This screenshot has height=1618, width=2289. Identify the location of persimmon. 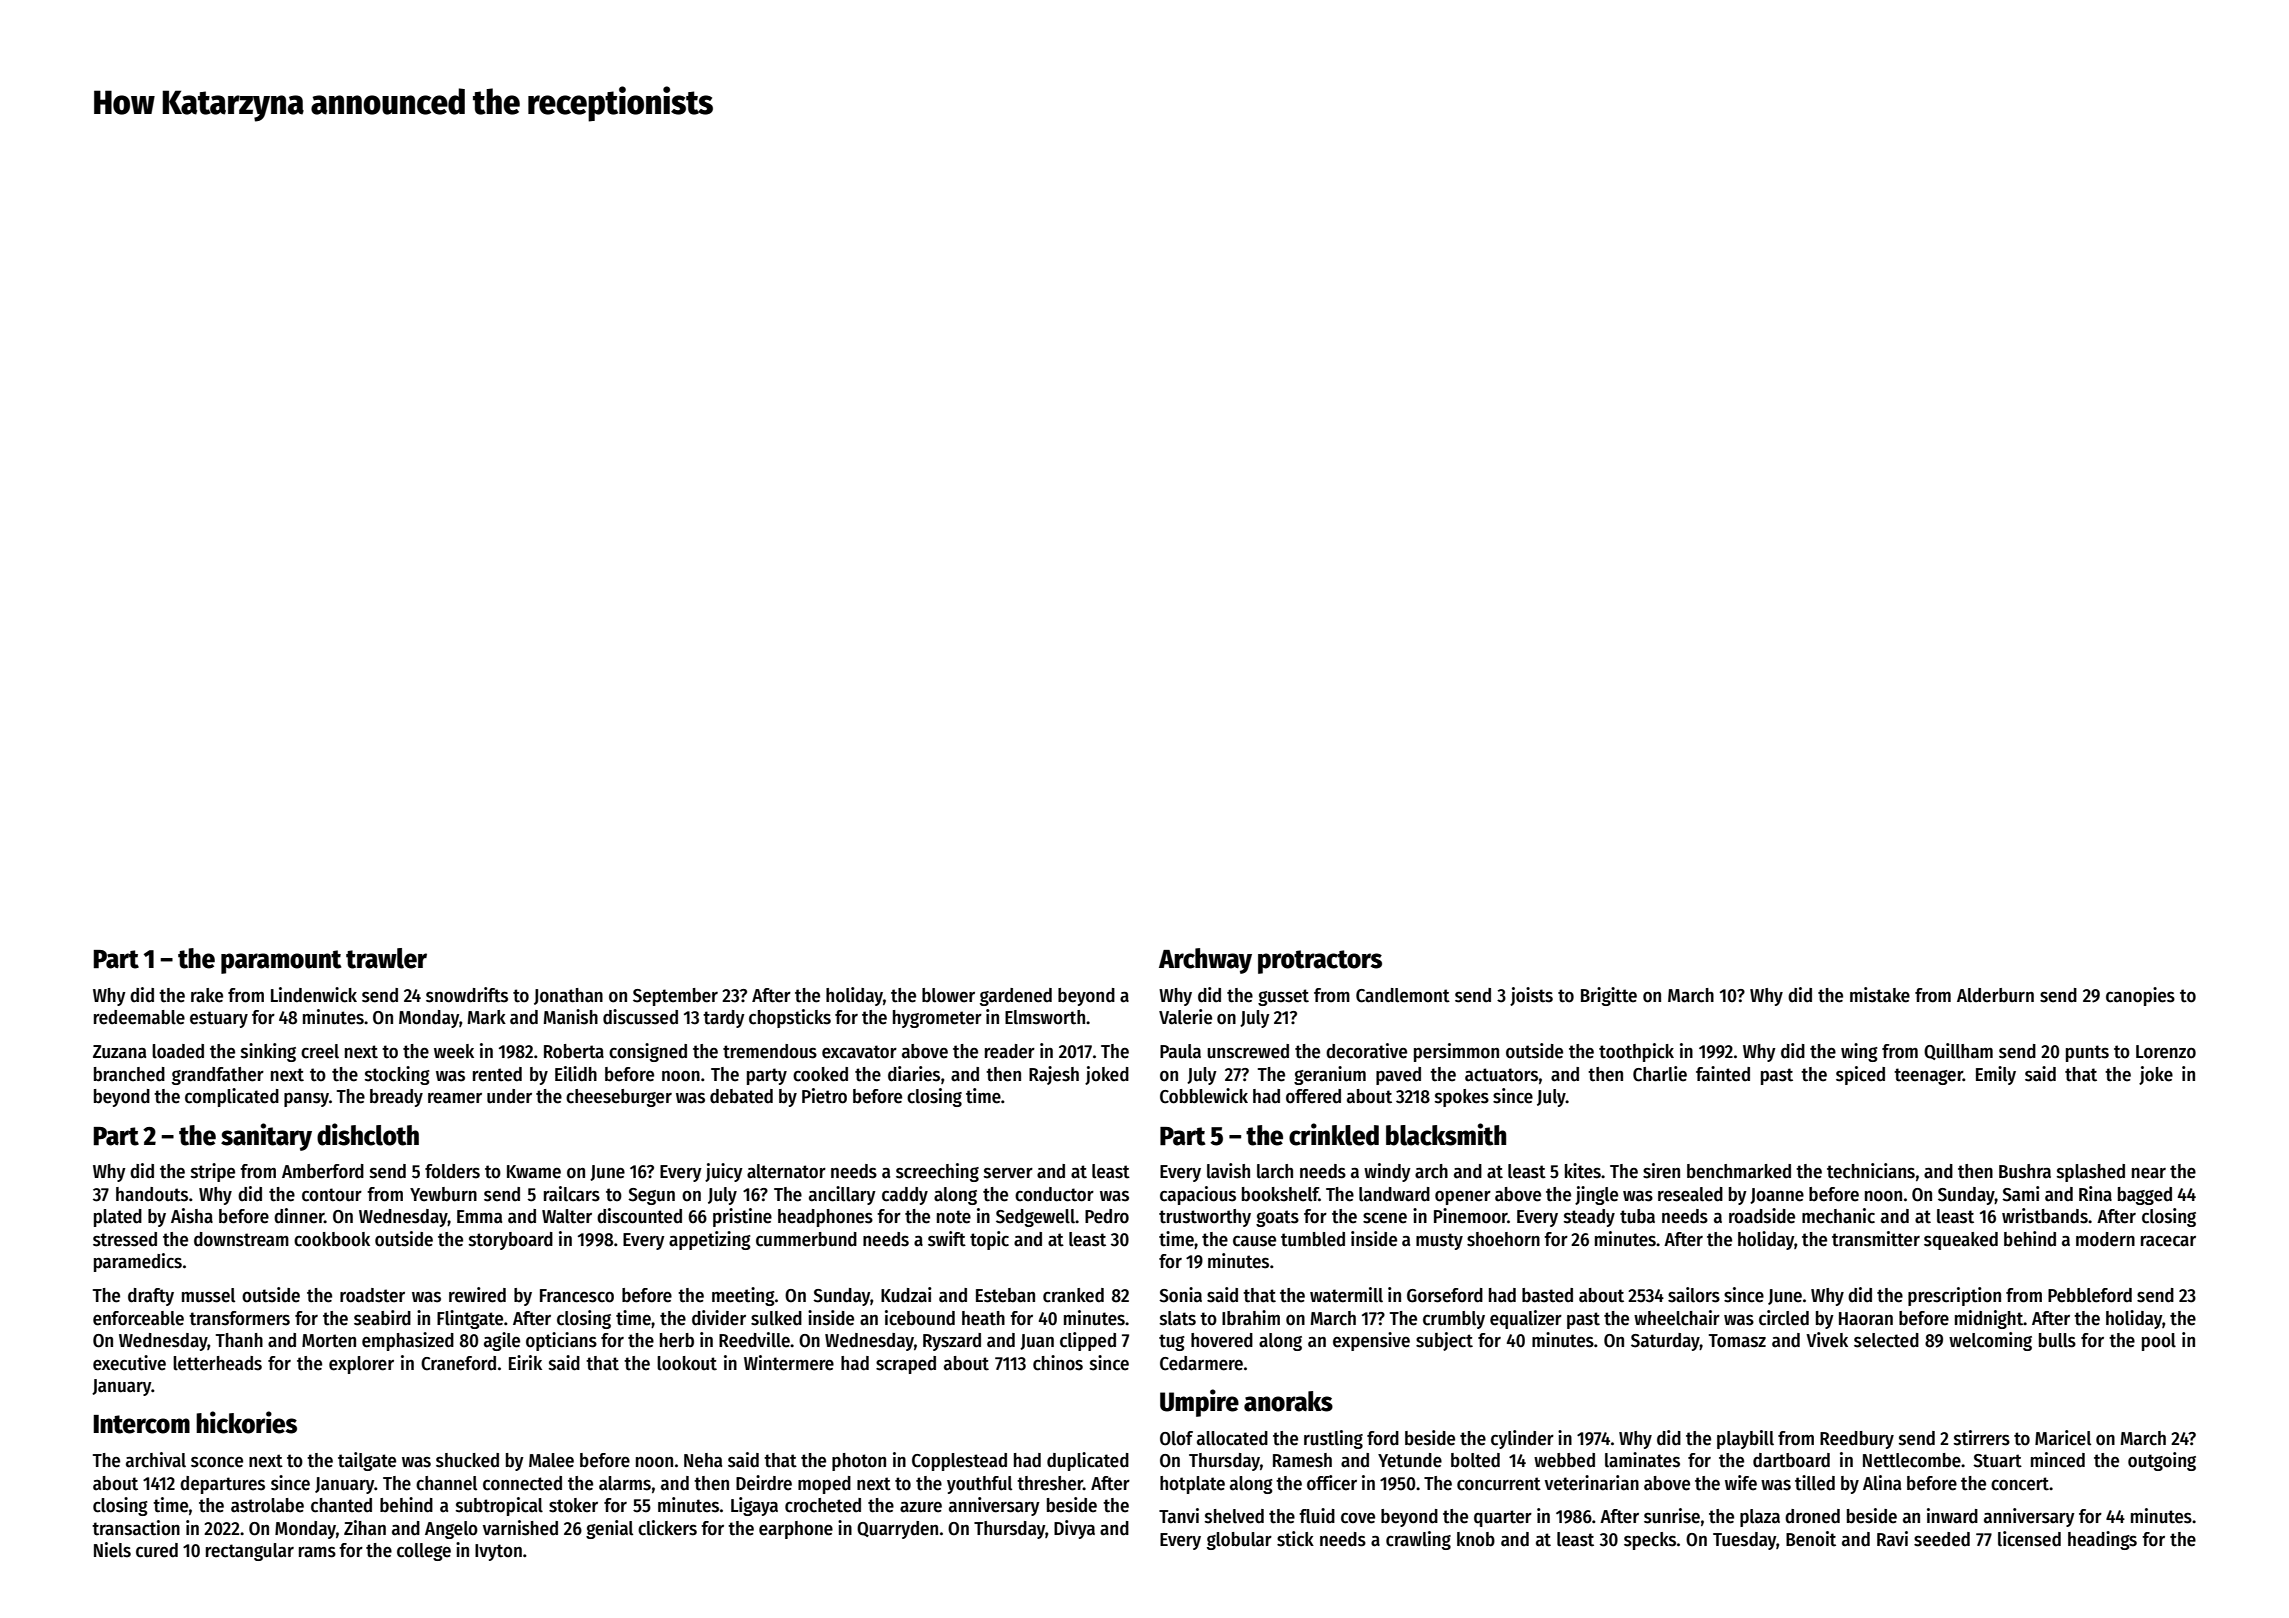
(1456, 1052).
